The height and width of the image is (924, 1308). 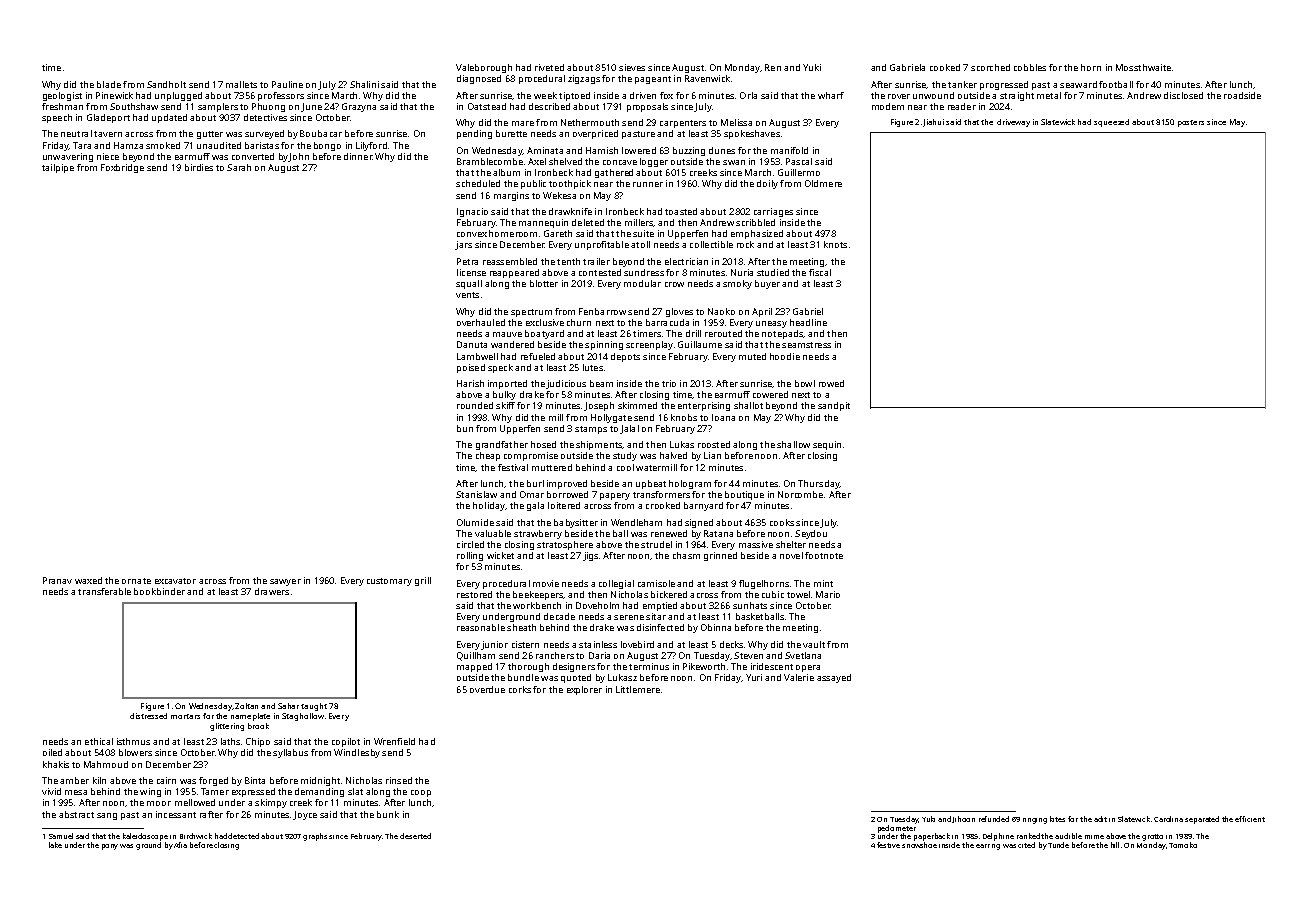 I want to click on footnote, so click(x=824, y=555).
